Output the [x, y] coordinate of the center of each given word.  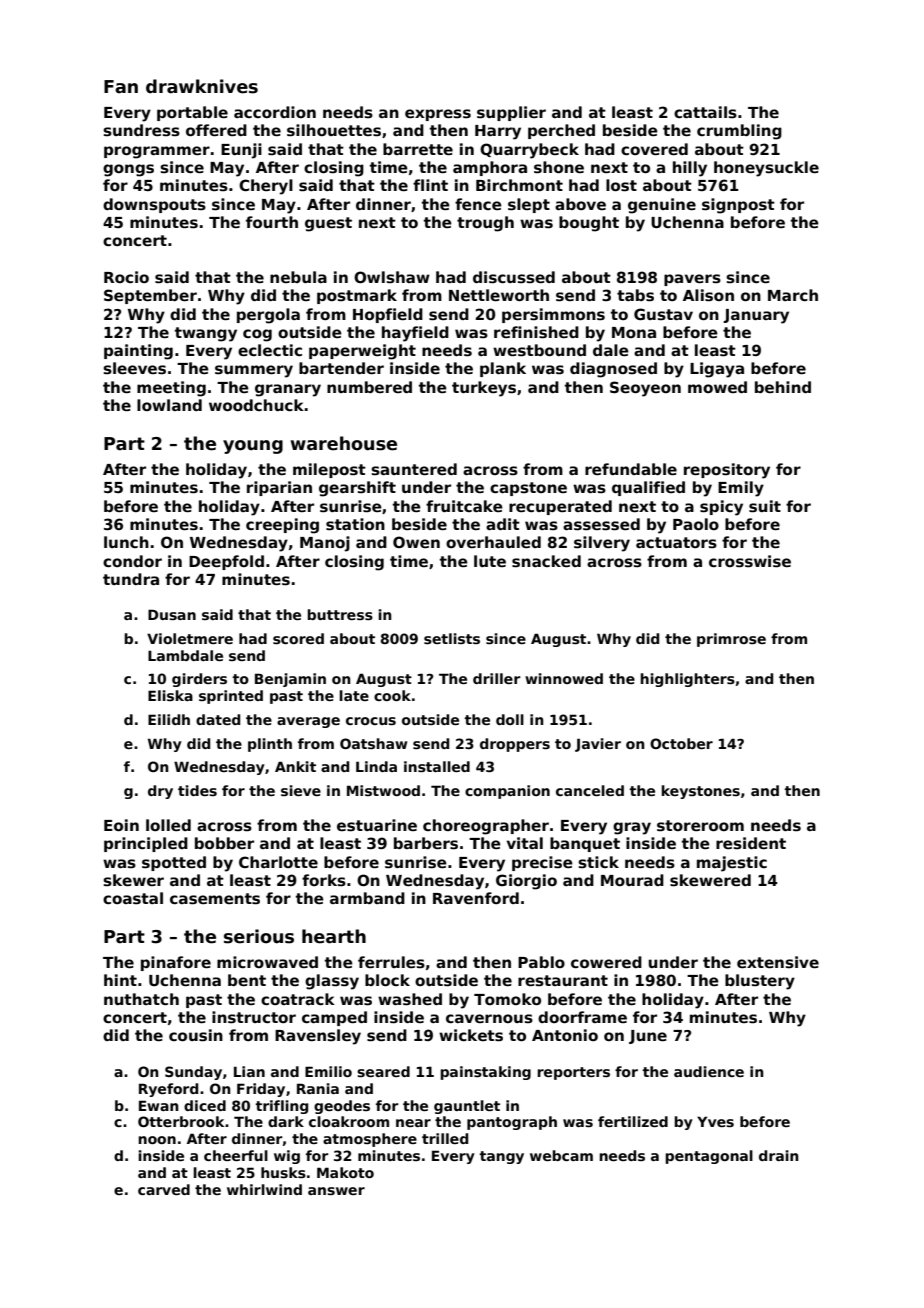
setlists [452, 638]
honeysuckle [766, 169]
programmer [157, 152]
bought [589, 224]
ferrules [391, 962]
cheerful [236, 1155]
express [438, 115]
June [648, 1037]
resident [751, 843]
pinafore [176, 963]
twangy [206, 334]
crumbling [739, 132]
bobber [224, 843]
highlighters [687, 680]
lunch [126, 542]
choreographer [486, 827]
